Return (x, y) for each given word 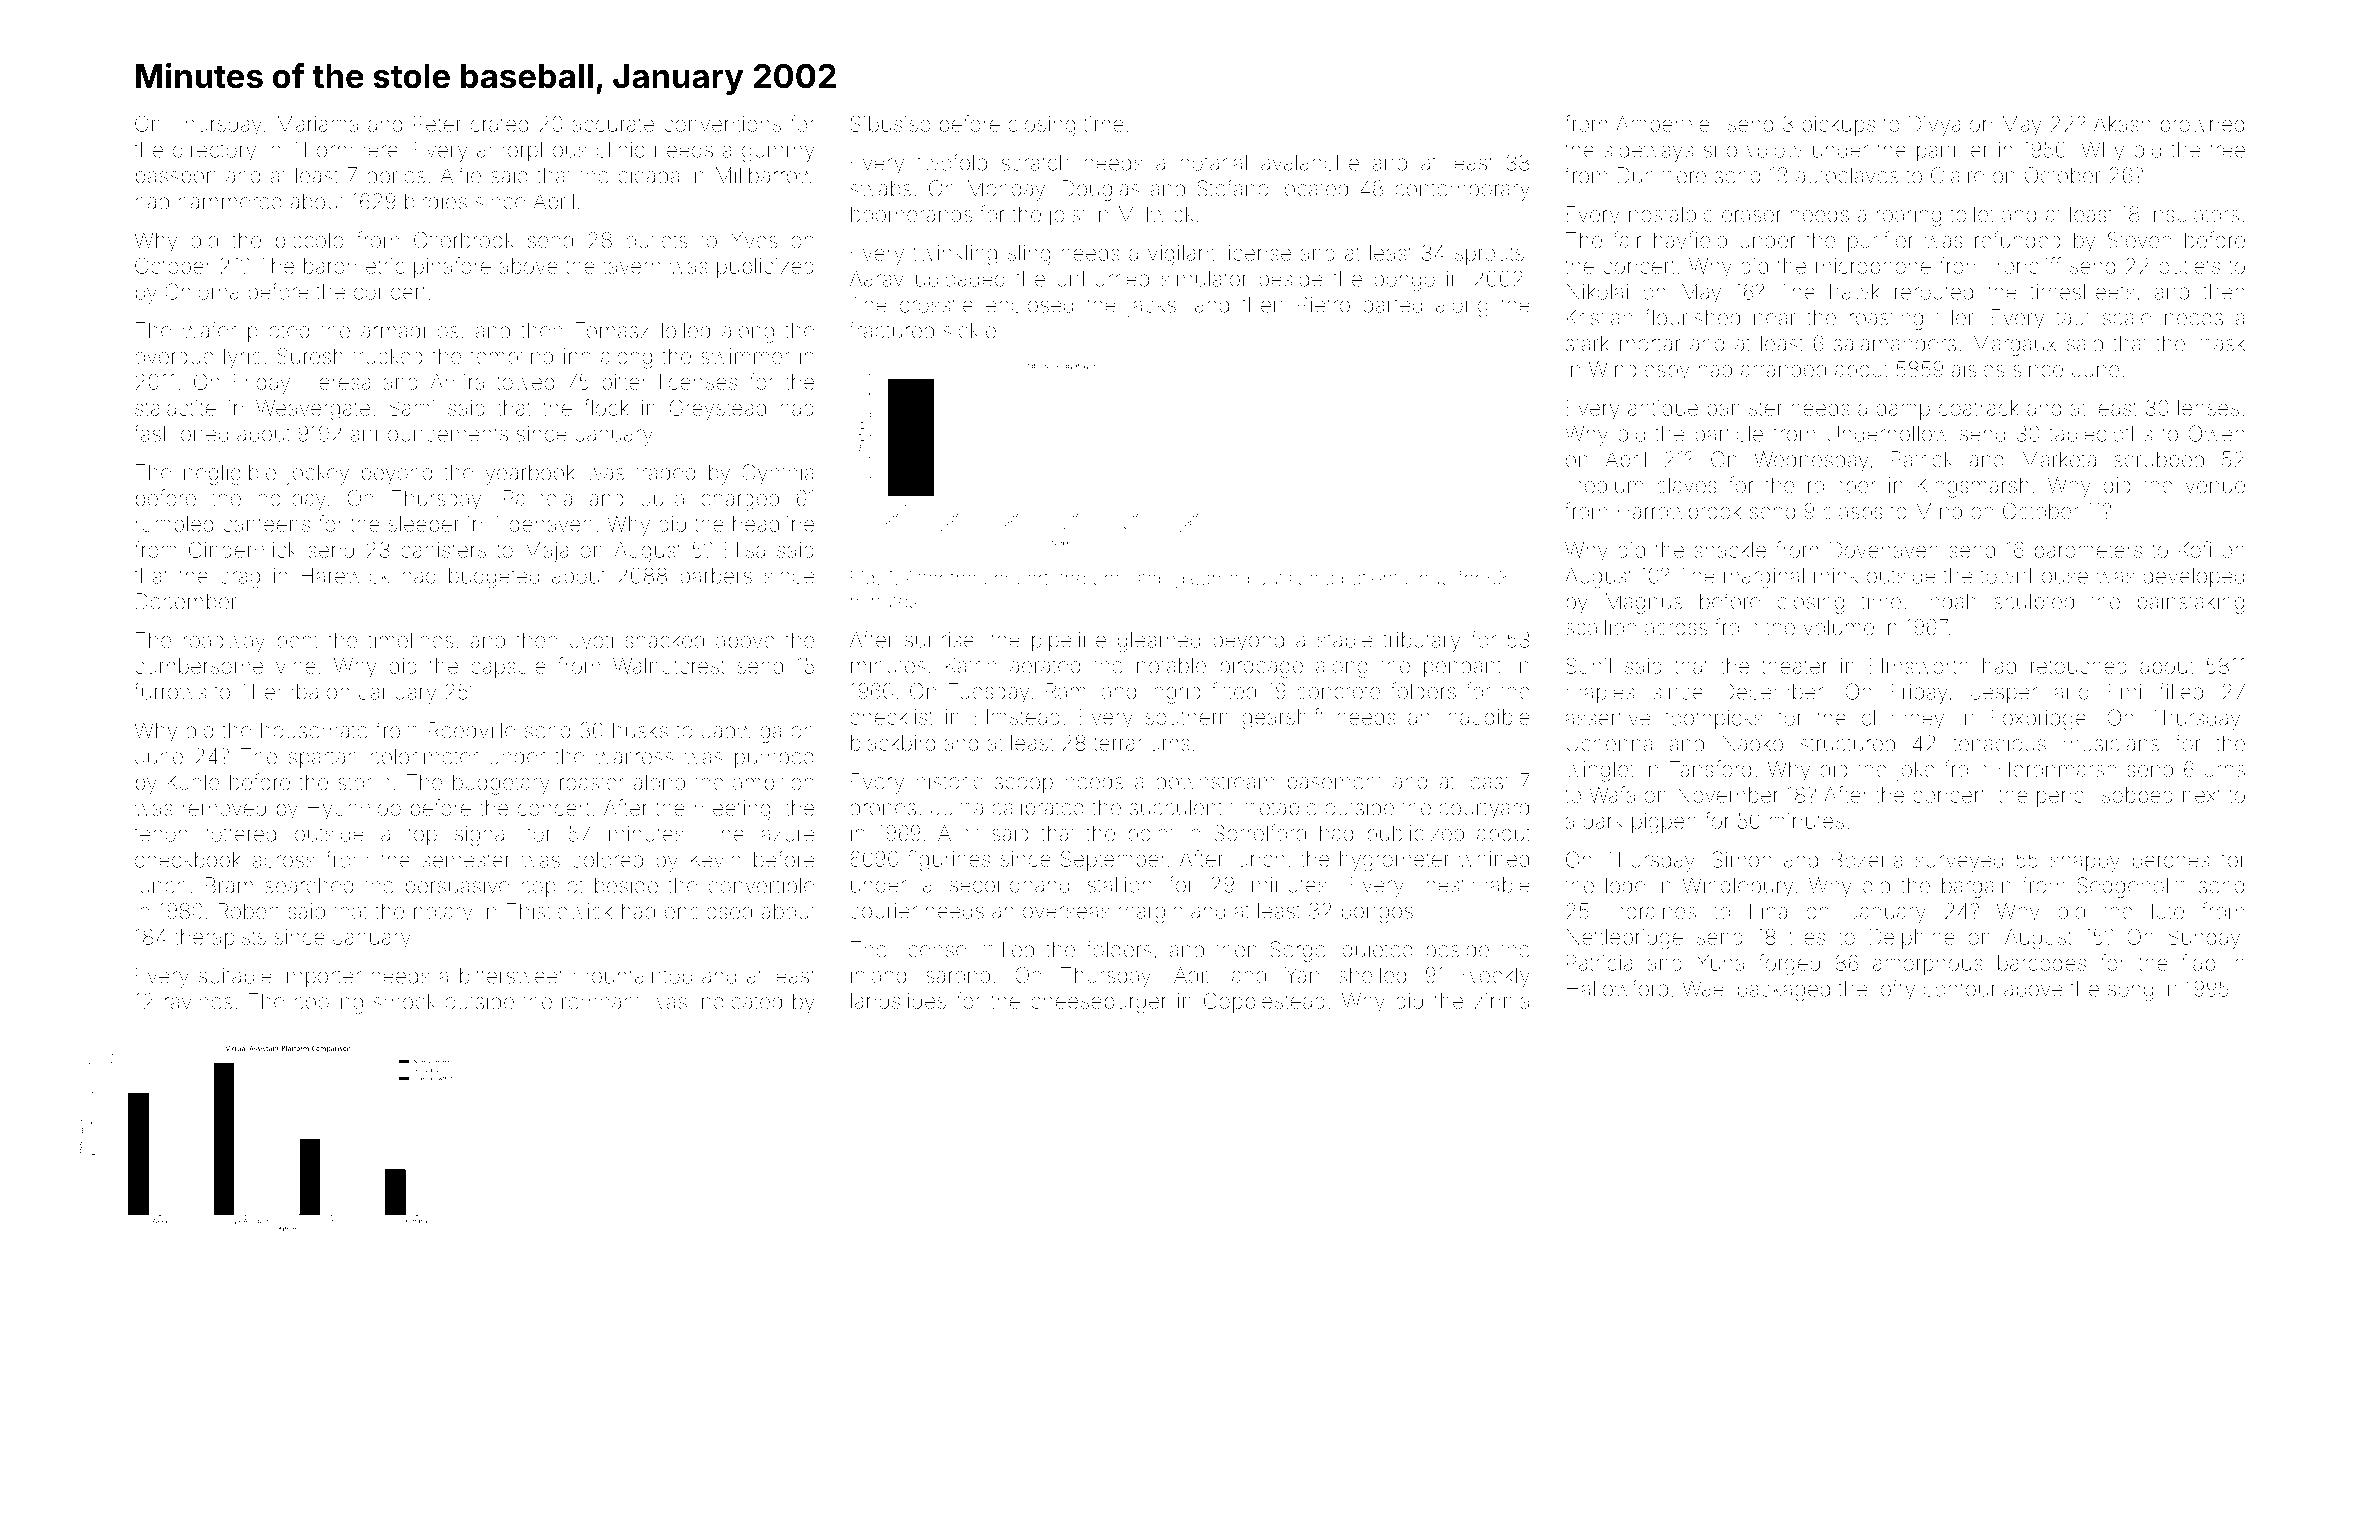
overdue (174, 356)
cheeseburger (1099, 1003)
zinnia (1502, 1001)
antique (1663, 410)
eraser (1751, 216)
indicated (739, 1001)
